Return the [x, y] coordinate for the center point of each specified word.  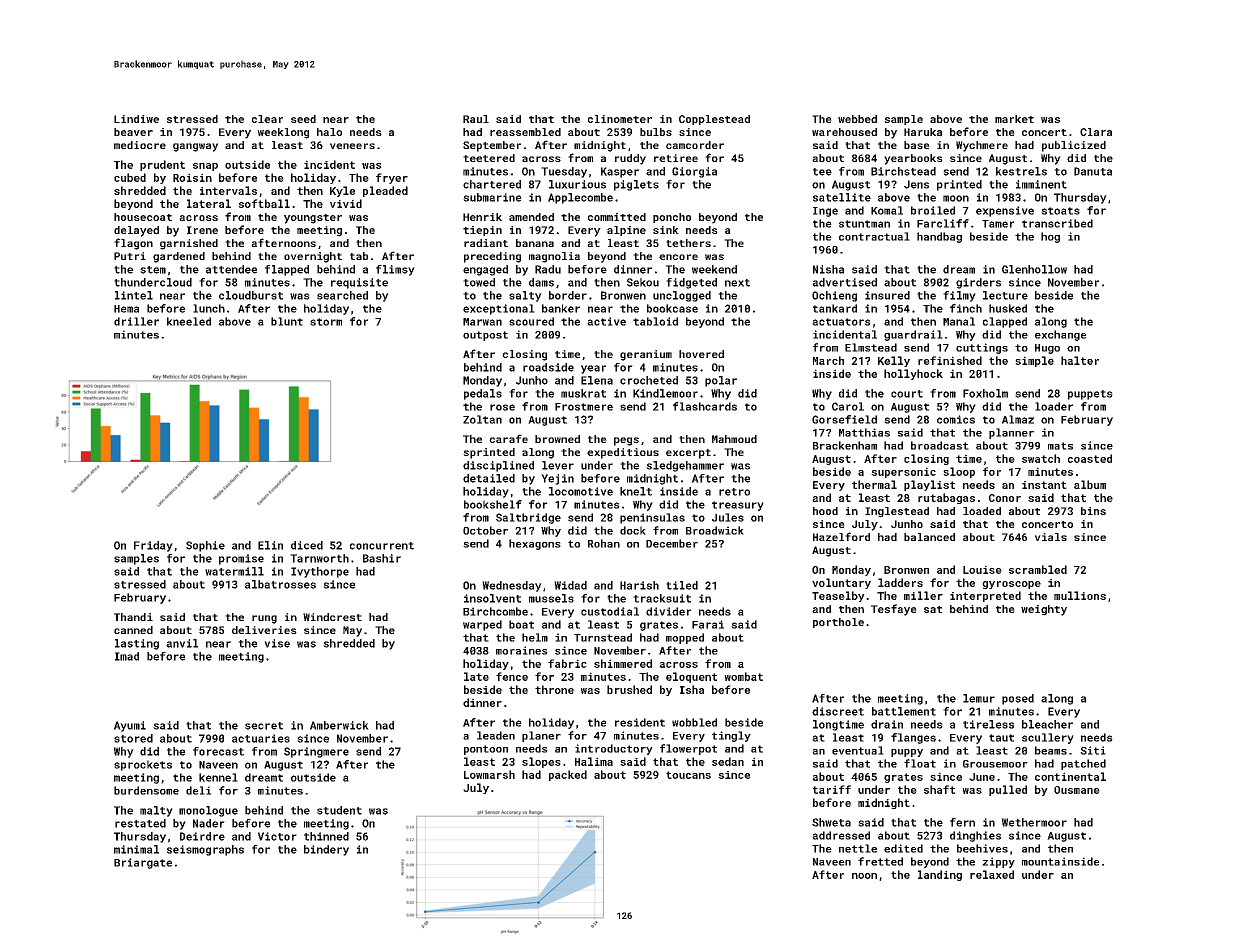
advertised [844, 282]
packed [568, 775]
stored [133, 738]
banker [561, 308]
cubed [130, 177]
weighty [1044, 610]
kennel [218, 777]
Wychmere [982, 146]
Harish [639, 585]
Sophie [205, 546]
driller [136, 321]
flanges [913, 738]
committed [617, 217]
